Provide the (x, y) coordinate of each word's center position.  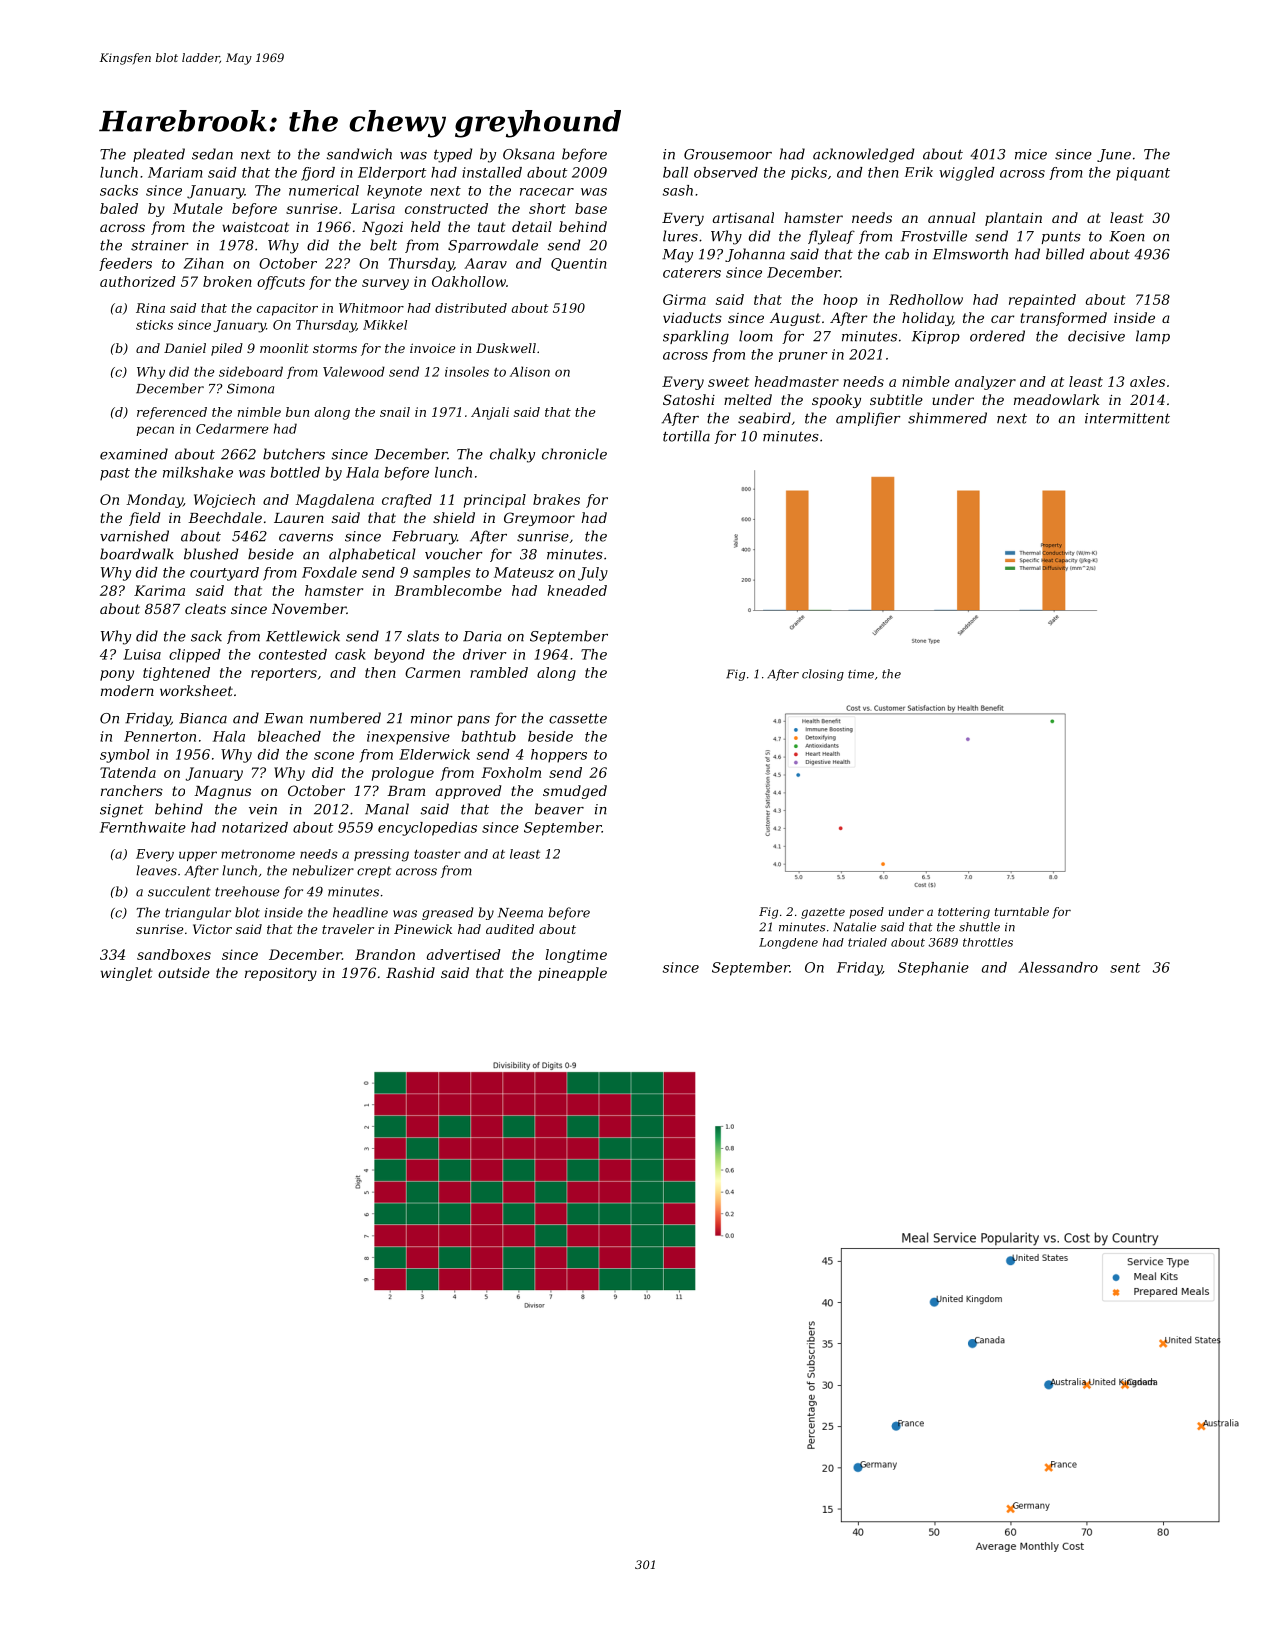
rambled (499, 672)
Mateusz (524, 572)
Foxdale (329, 572)
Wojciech (224, 501)
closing (823, 675)
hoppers (559, 756)
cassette (578, 718)
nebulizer (323, 870)
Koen (1127, 236)
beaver (559, 809)
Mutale (198, 208)
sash (678, 190)
